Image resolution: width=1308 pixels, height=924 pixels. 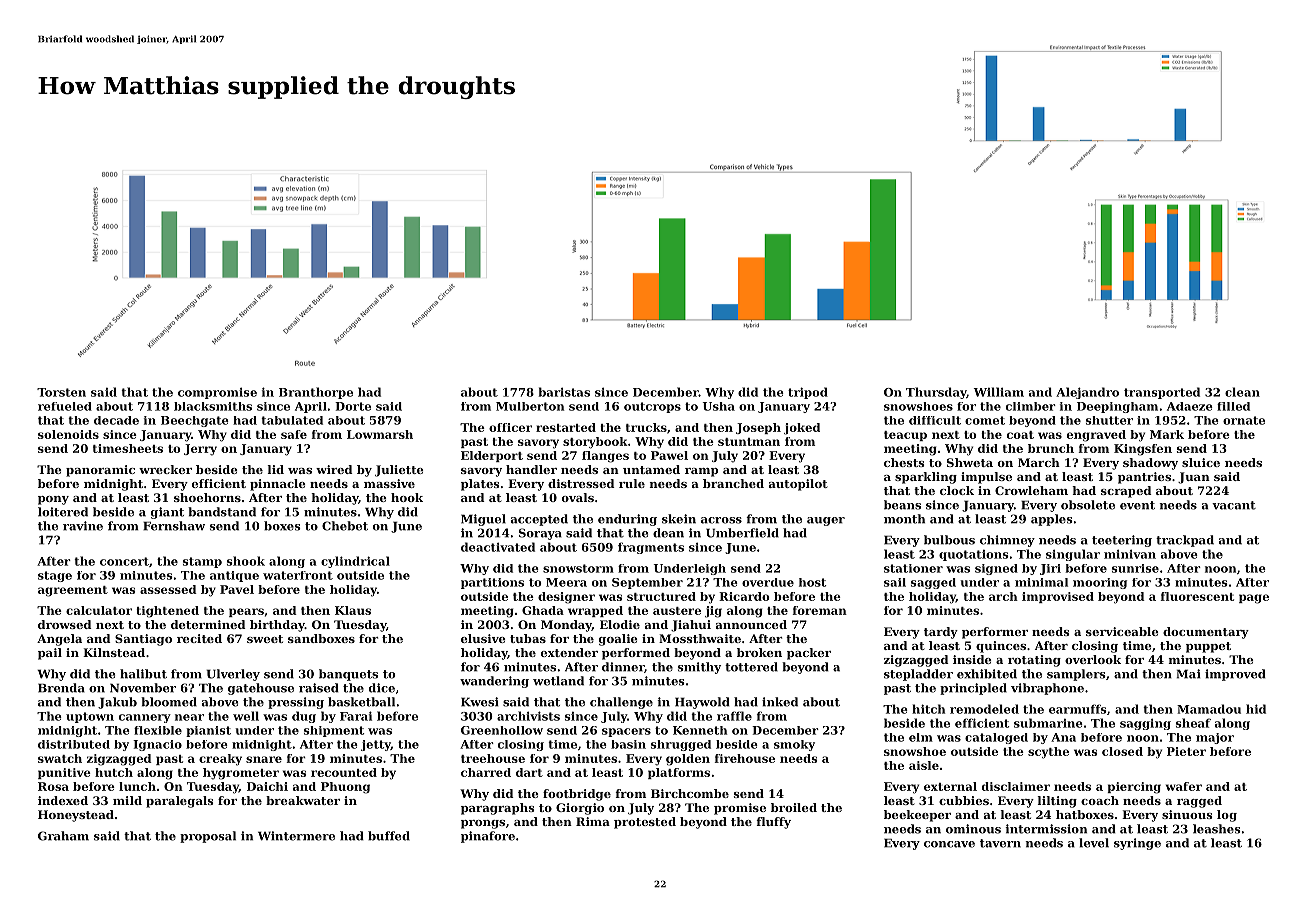 I want to click on birthday, so click(x=277, y=626).
